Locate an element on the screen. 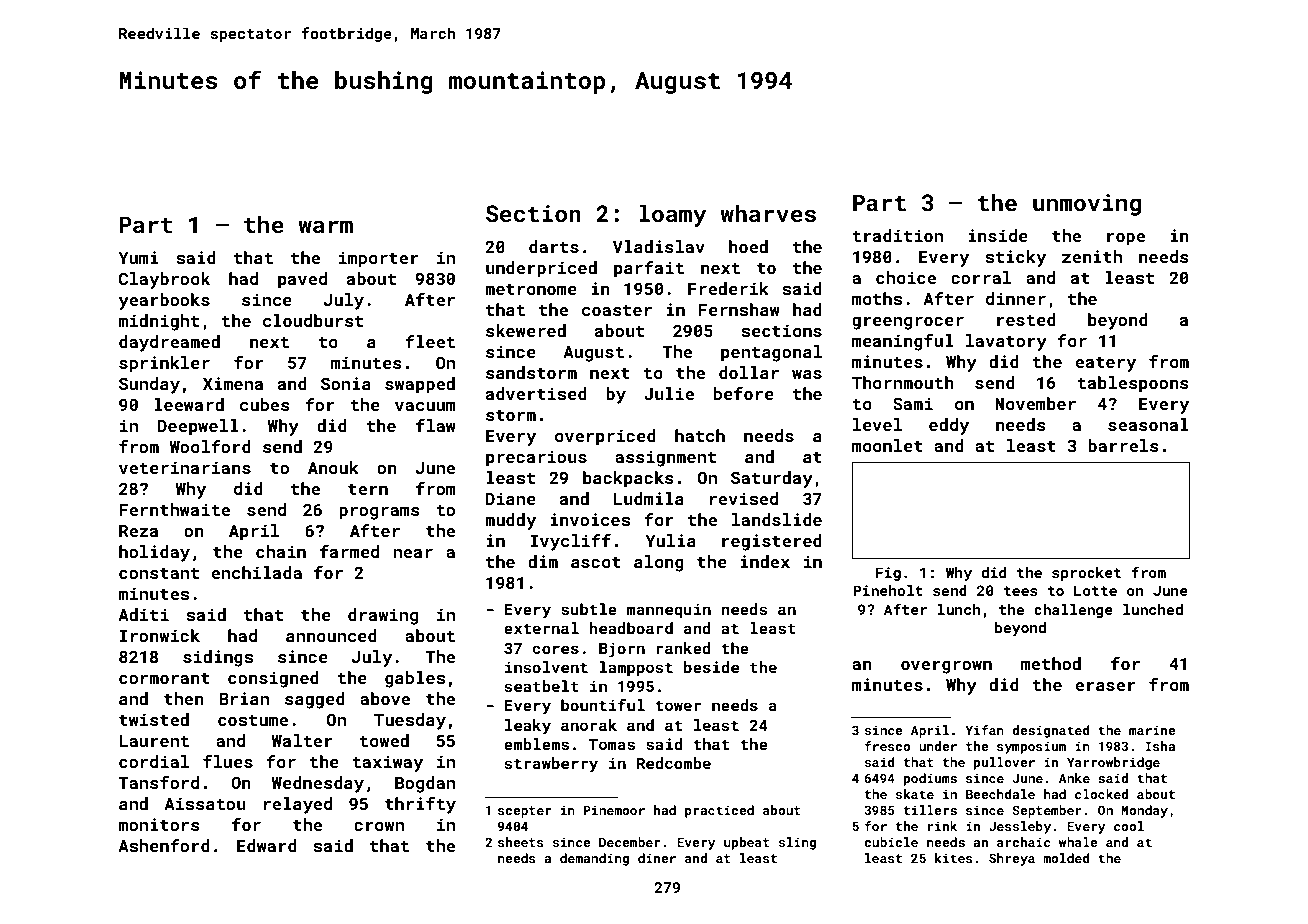 The image size is (1308, 924). Edward is located at coordinates (267, 845).
